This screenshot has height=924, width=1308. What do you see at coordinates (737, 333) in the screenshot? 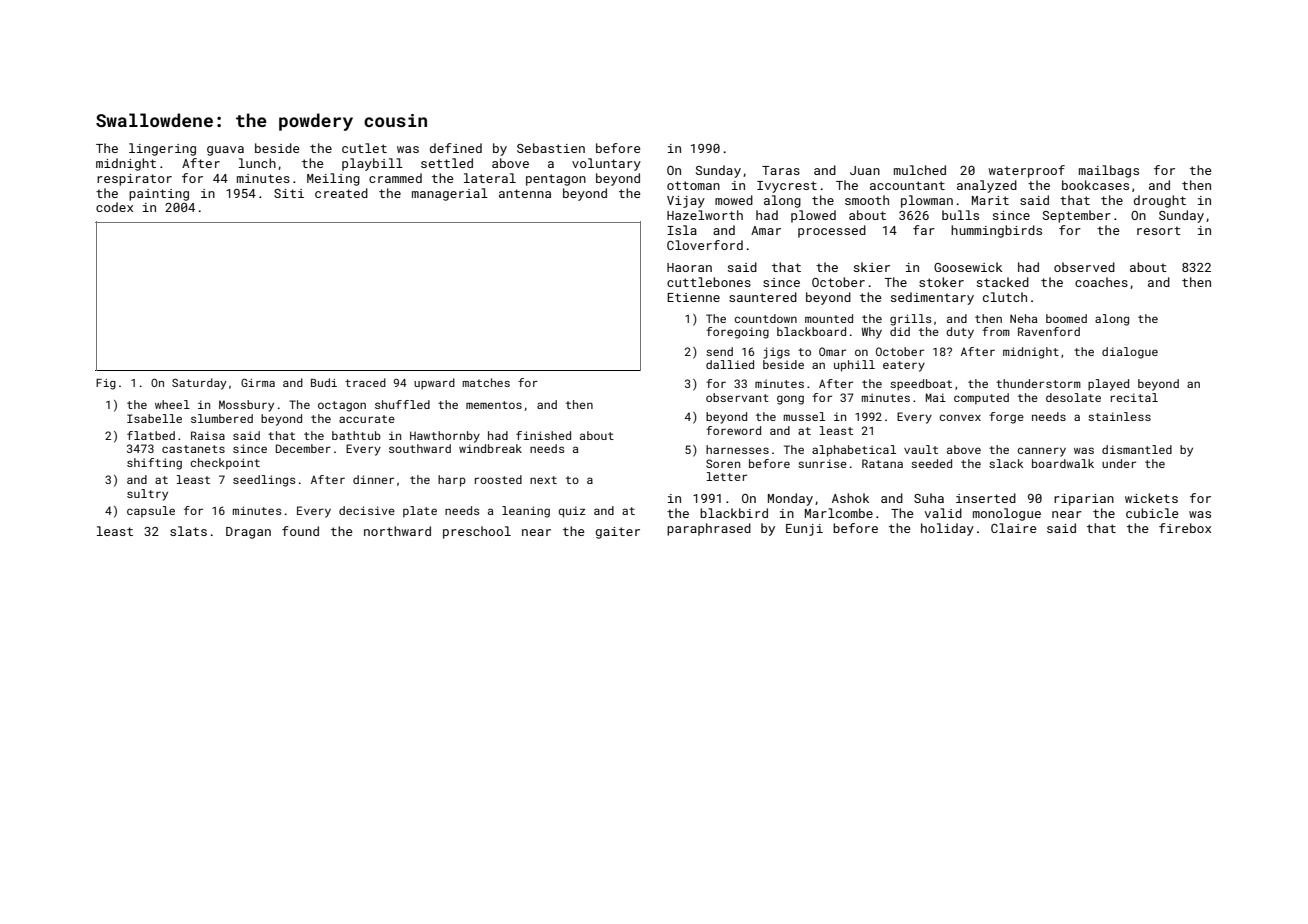
I see `foregoing` at bounding box center [737, 333].
